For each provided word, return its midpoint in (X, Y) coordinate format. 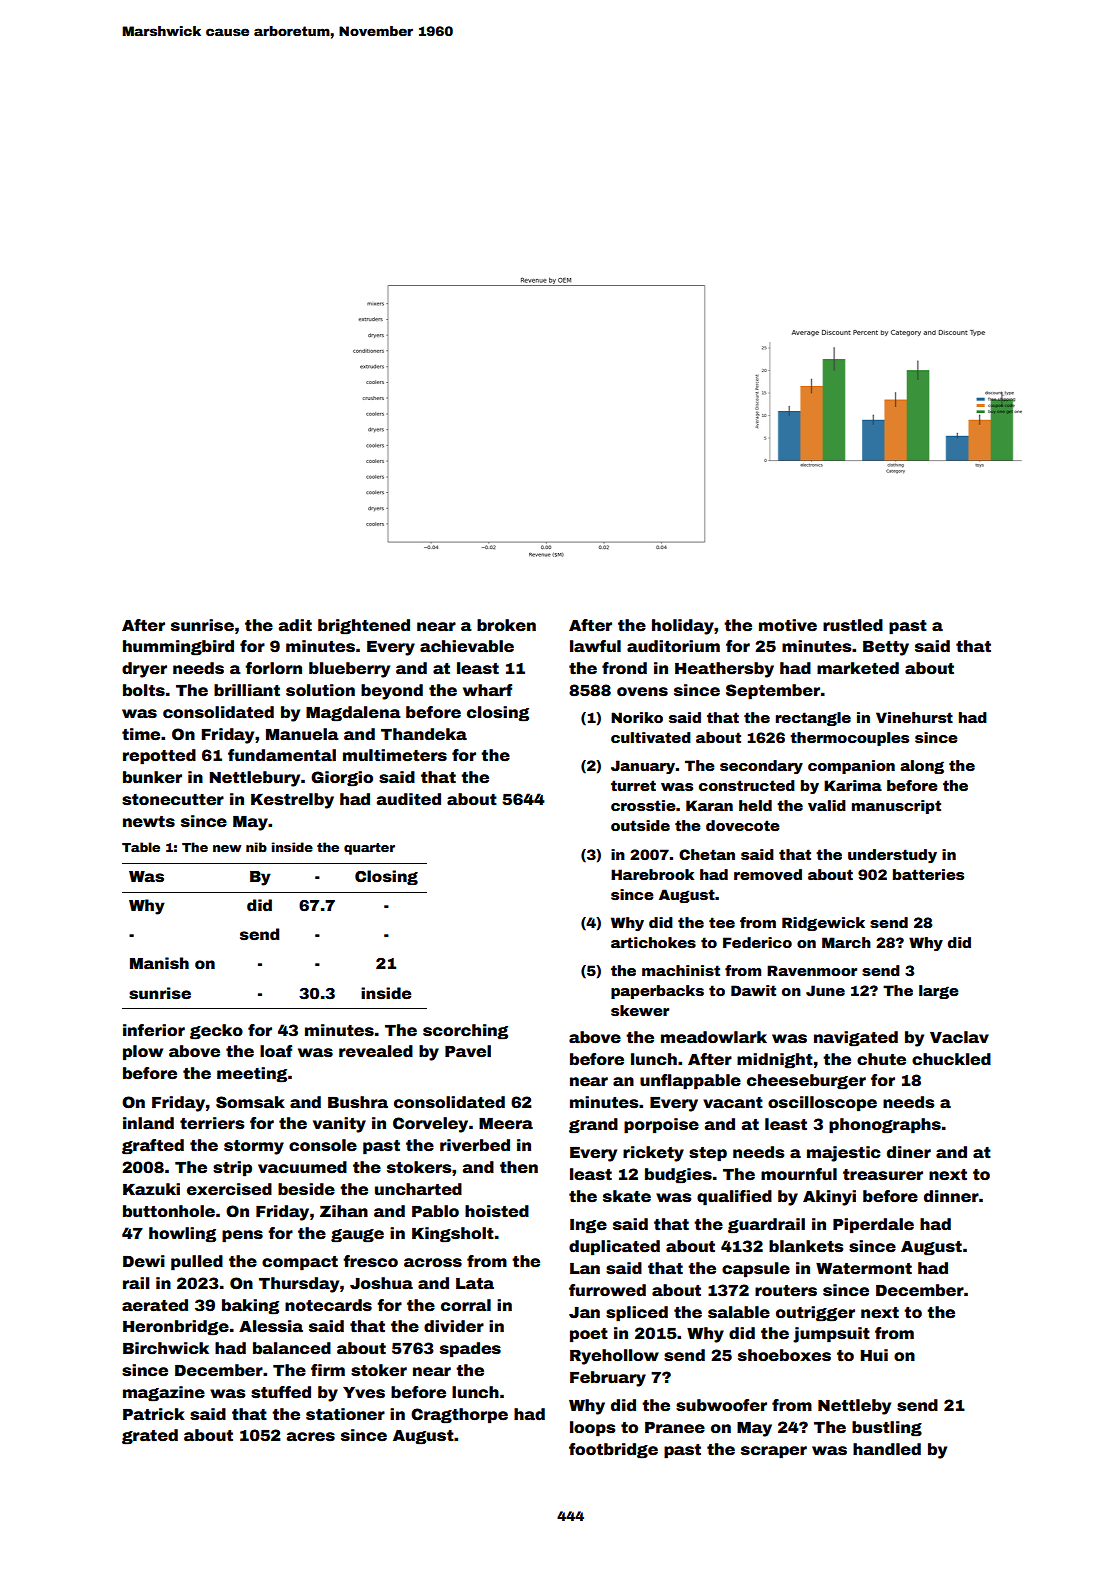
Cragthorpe (459, 1416)
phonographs (885, 1126)
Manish (159, 963)
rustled (853, 625)
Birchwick (166, 1348)
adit (295, 625)
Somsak (250, 1102)
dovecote (743, 825)
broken (506, 625)
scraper (774, 1452)
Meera (506, 1124)
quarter (369, 849)
